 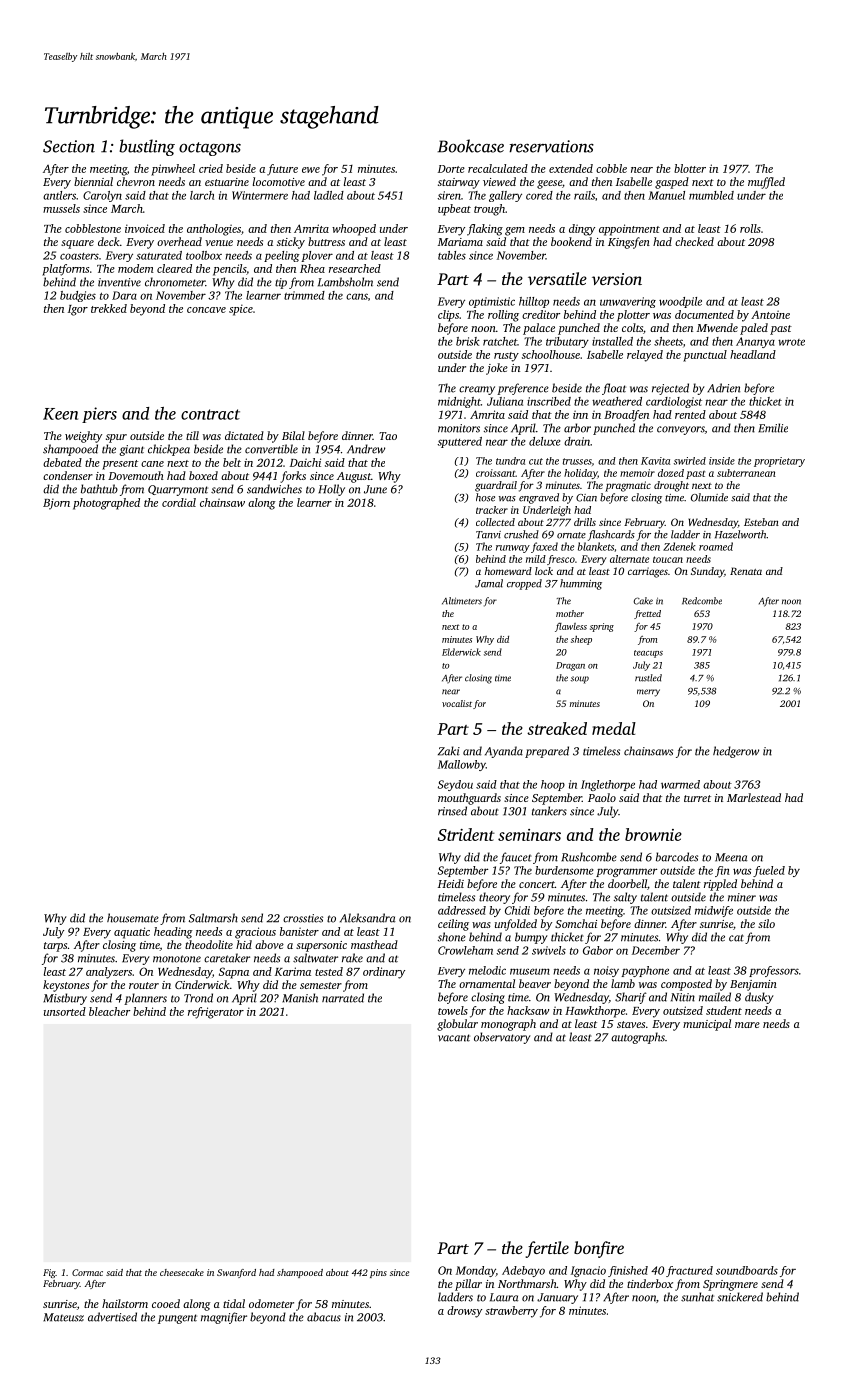 I want to click on rinsed, so click(x=452, y=811).
